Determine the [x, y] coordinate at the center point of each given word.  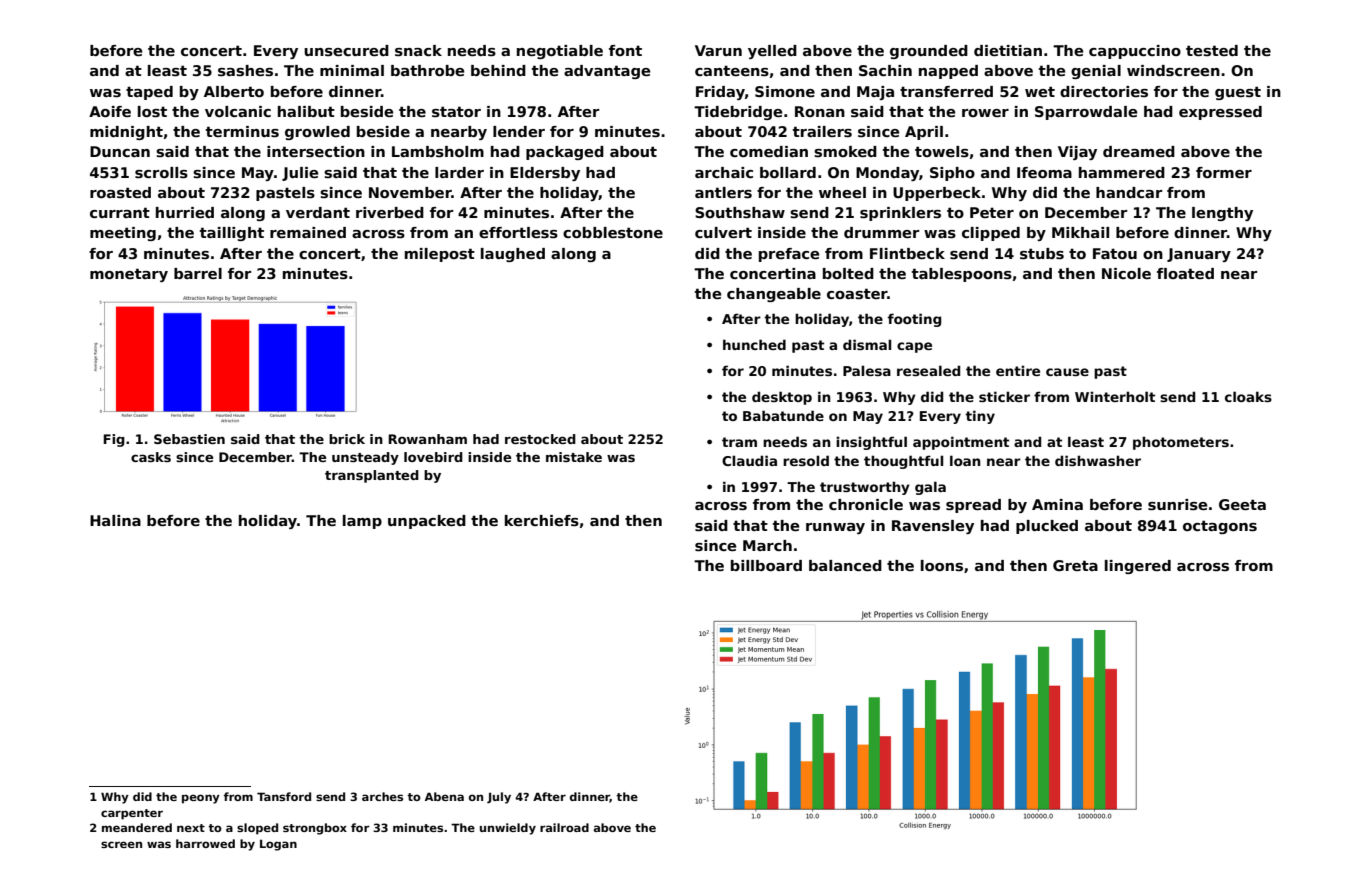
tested [1212, 50]
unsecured [346, 51]
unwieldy [508, 829]
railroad [564, 827]
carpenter [132, 814]
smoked [845, 151]
